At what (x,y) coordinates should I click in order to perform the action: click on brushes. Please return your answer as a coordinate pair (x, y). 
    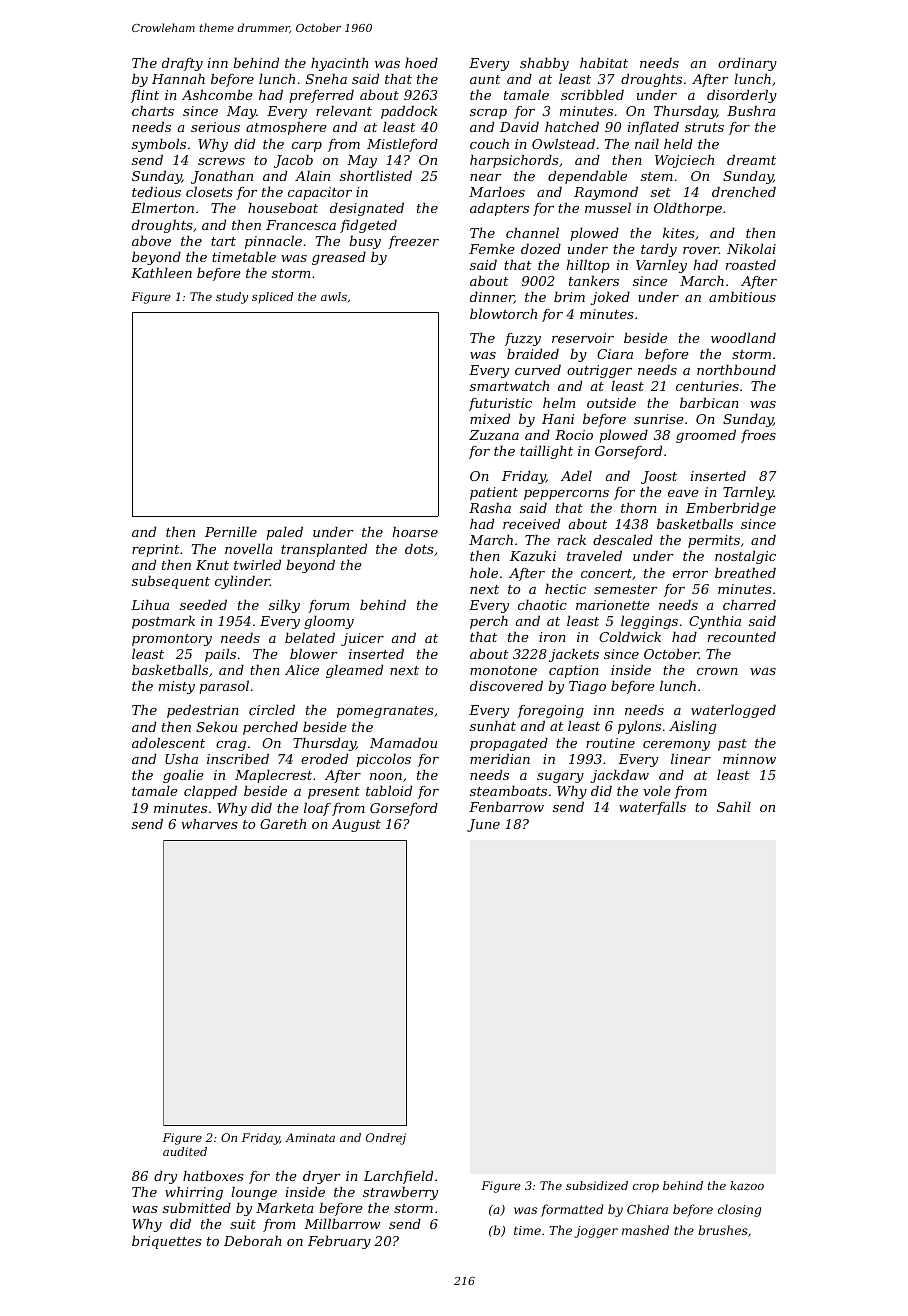
    Looking at the image, I should click on (723, 1230).
